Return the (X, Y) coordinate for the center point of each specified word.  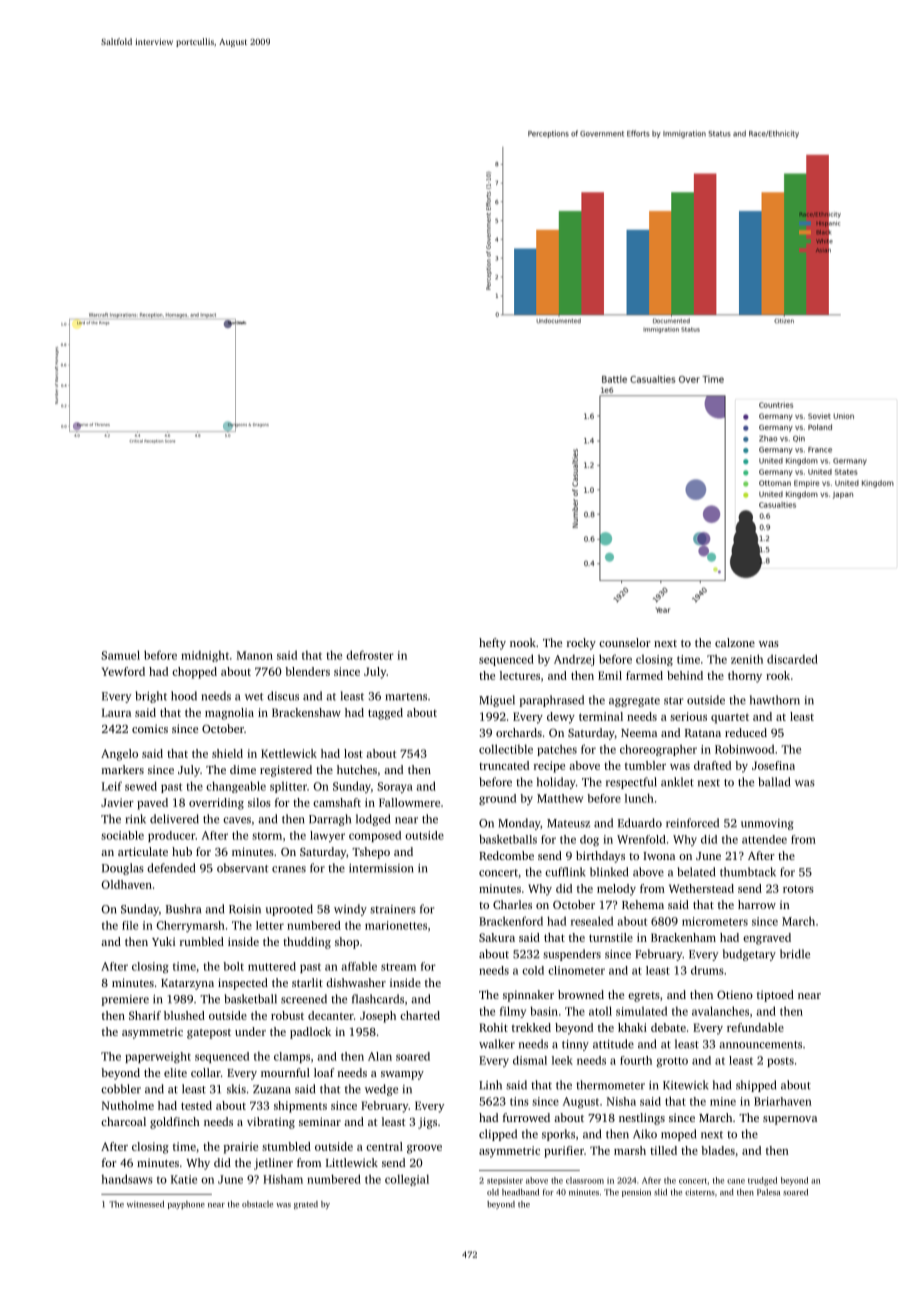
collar (206, 1072)
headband (520, 1192)
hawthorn (775, 700)
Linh (490, 1085)
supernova (790, 1120)
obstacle (257, 1204)
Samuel (120, 655)
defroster (370, 655)
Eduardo (640, 823)
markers (123, 769)
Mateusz (568, 823)
